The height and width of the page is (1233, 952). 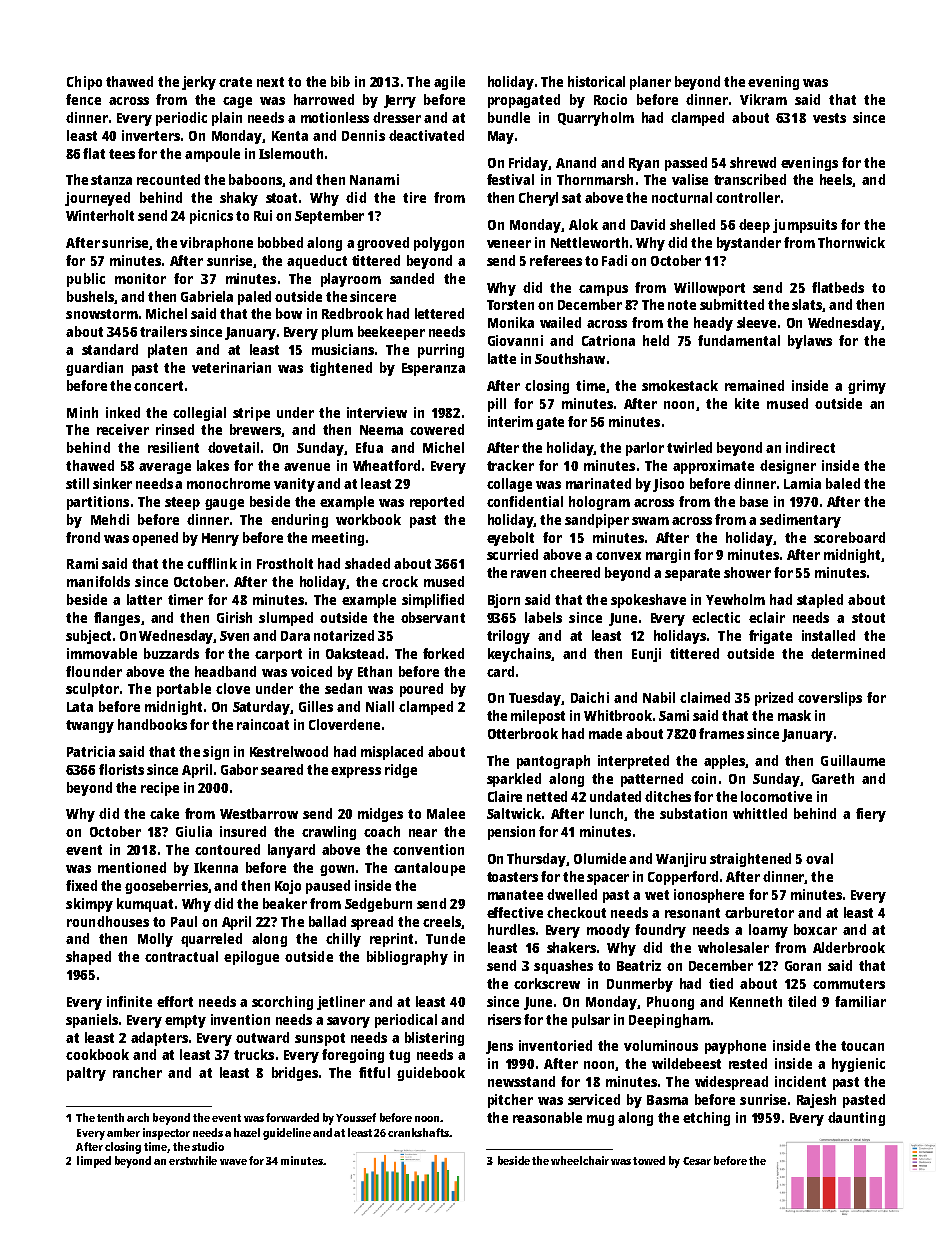 I want to click on trucks, so click(x=254, y=1054).
